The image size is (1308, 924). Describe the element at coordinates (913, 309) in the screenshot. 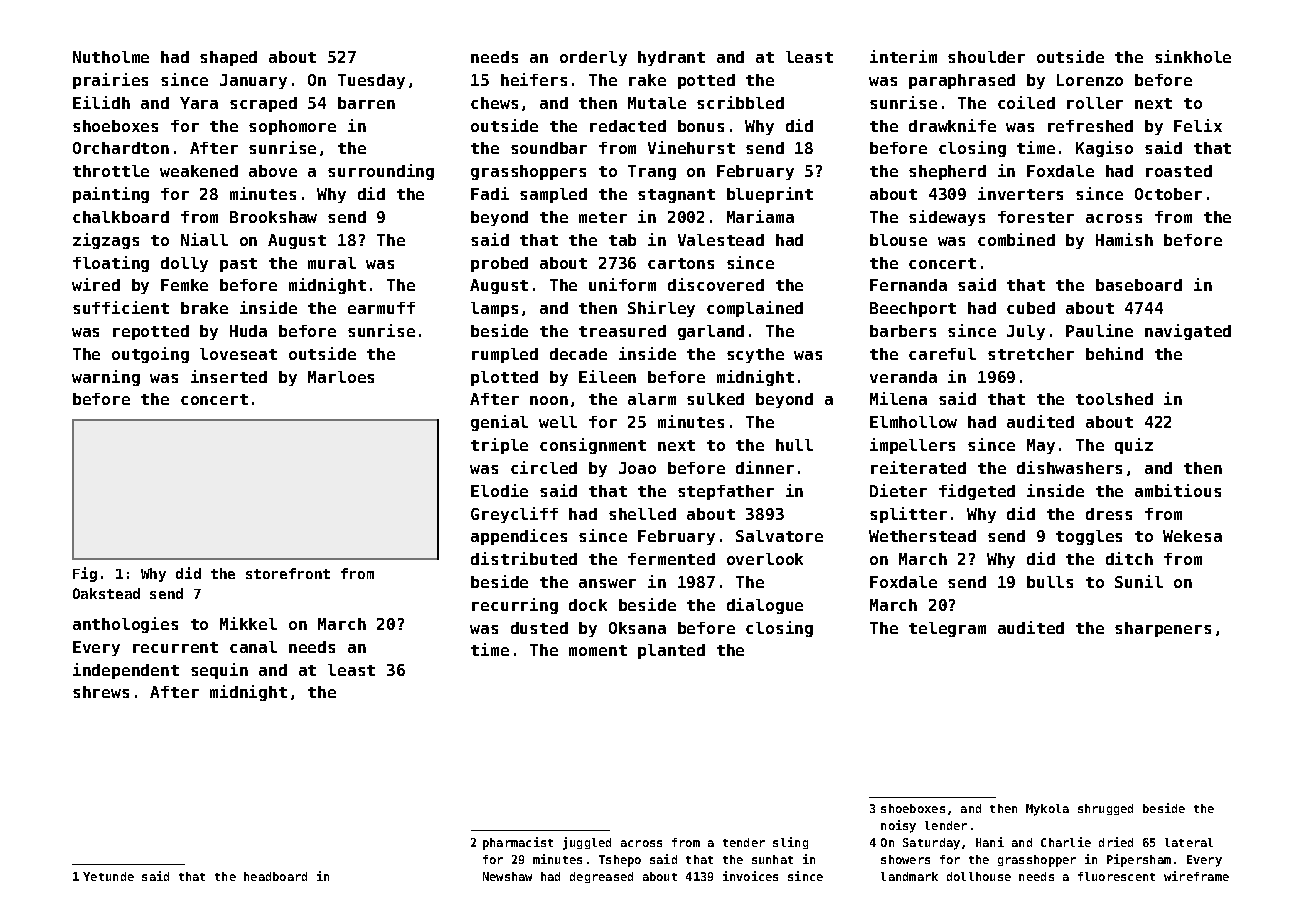

I see `Beechport` at that location.
